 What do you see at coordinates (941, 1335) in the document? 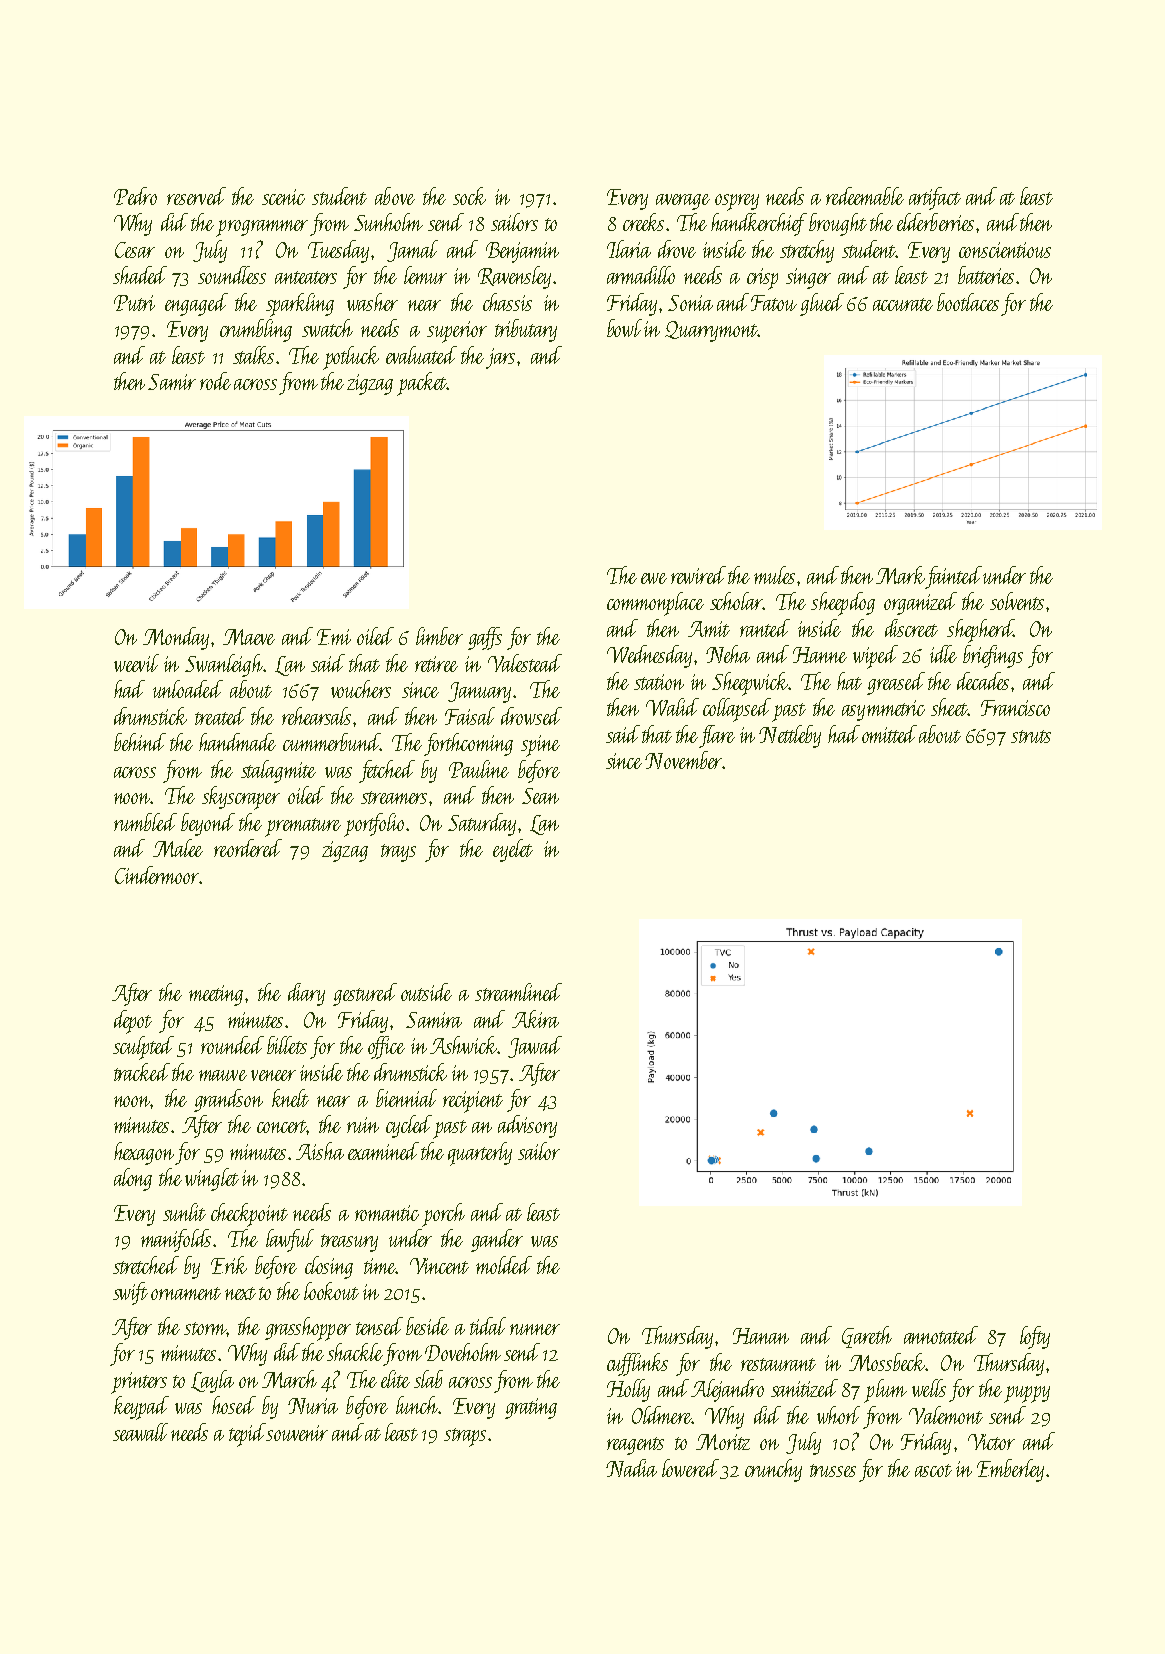
I see `annotated` at bounding box center [941, 1335].
